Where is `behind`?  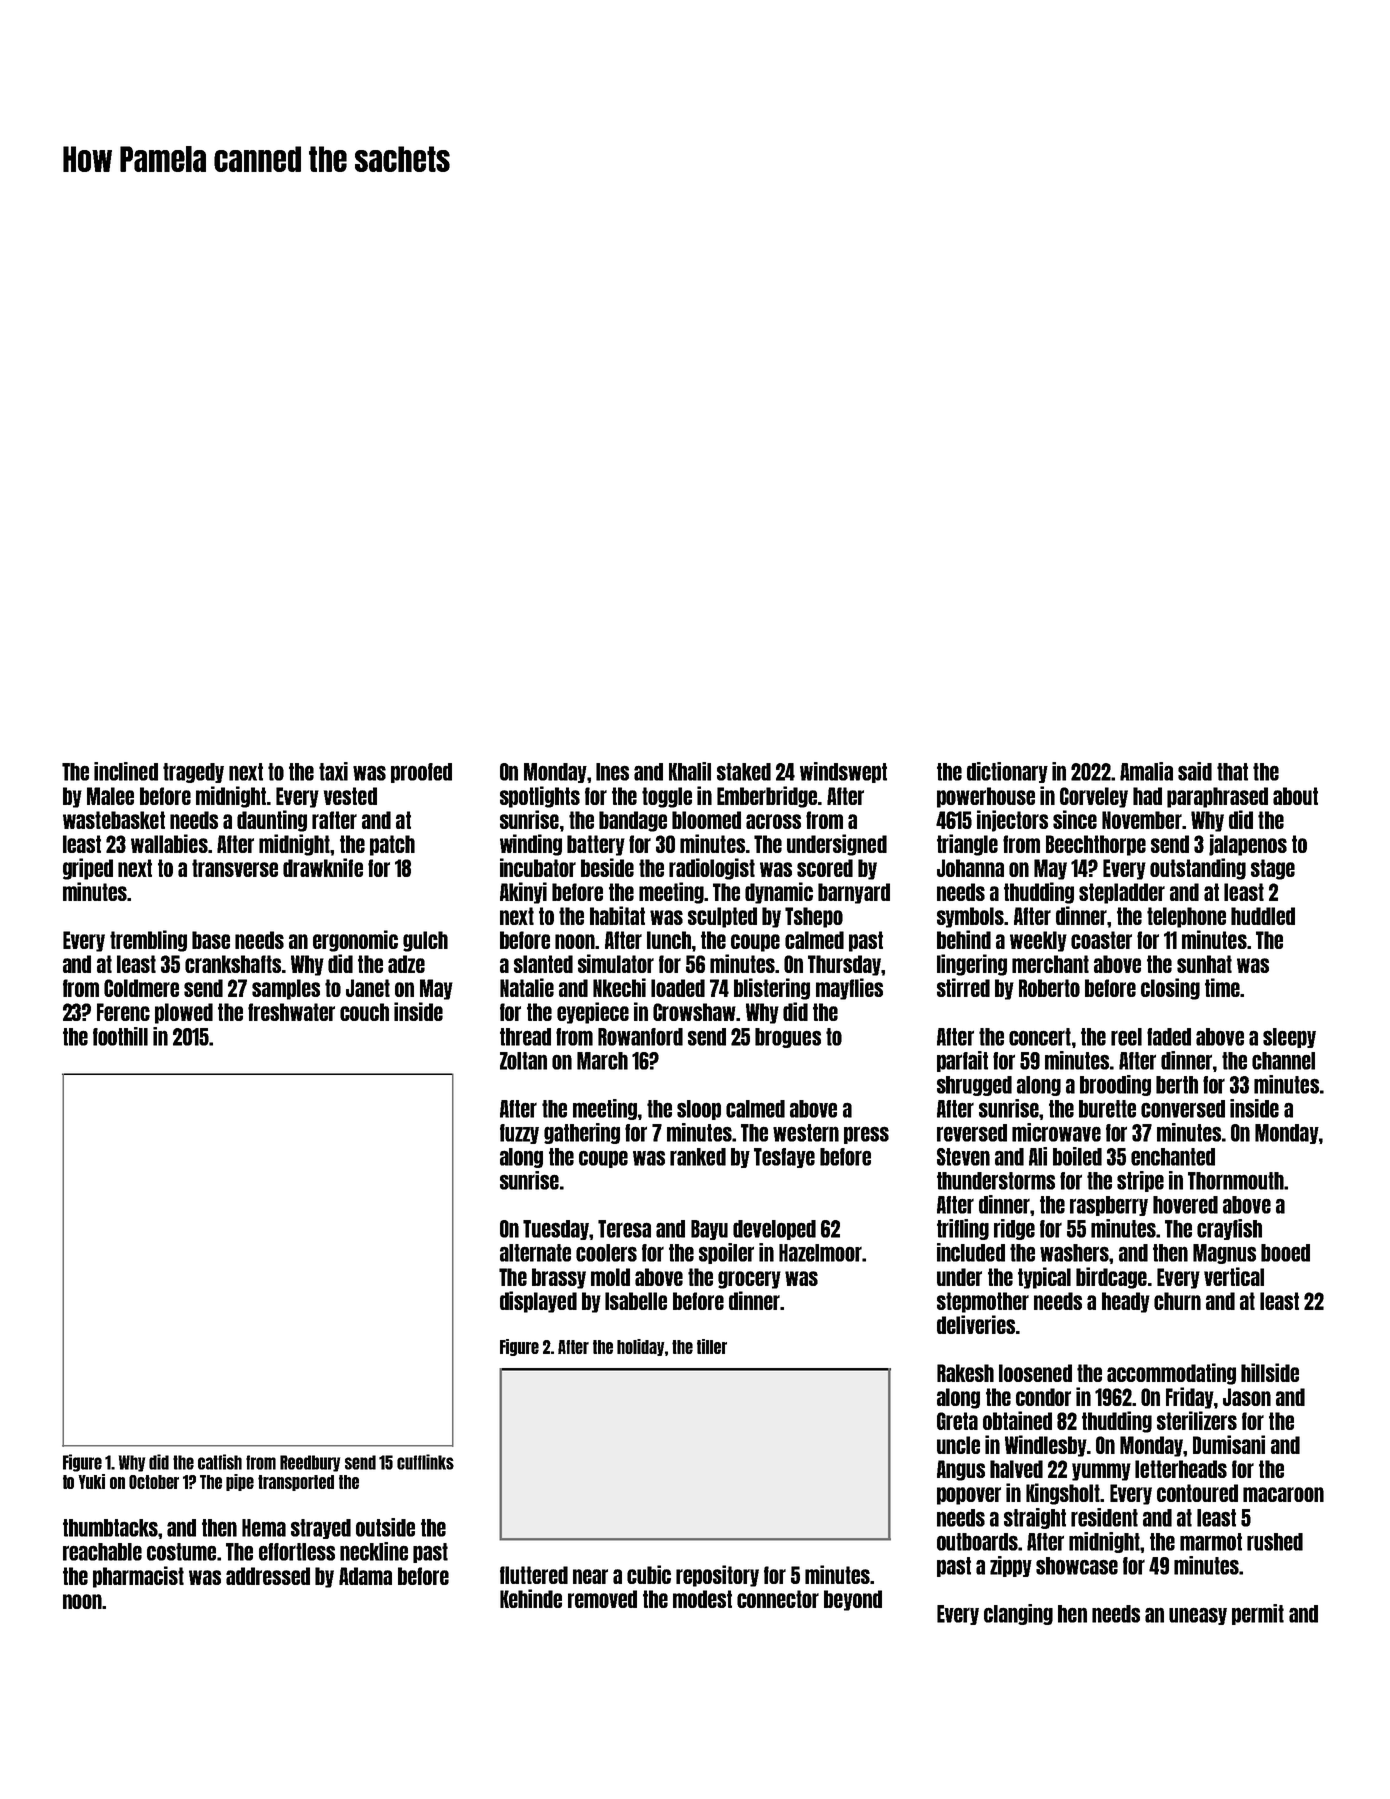 behind is located at coordinates (964, 939).
